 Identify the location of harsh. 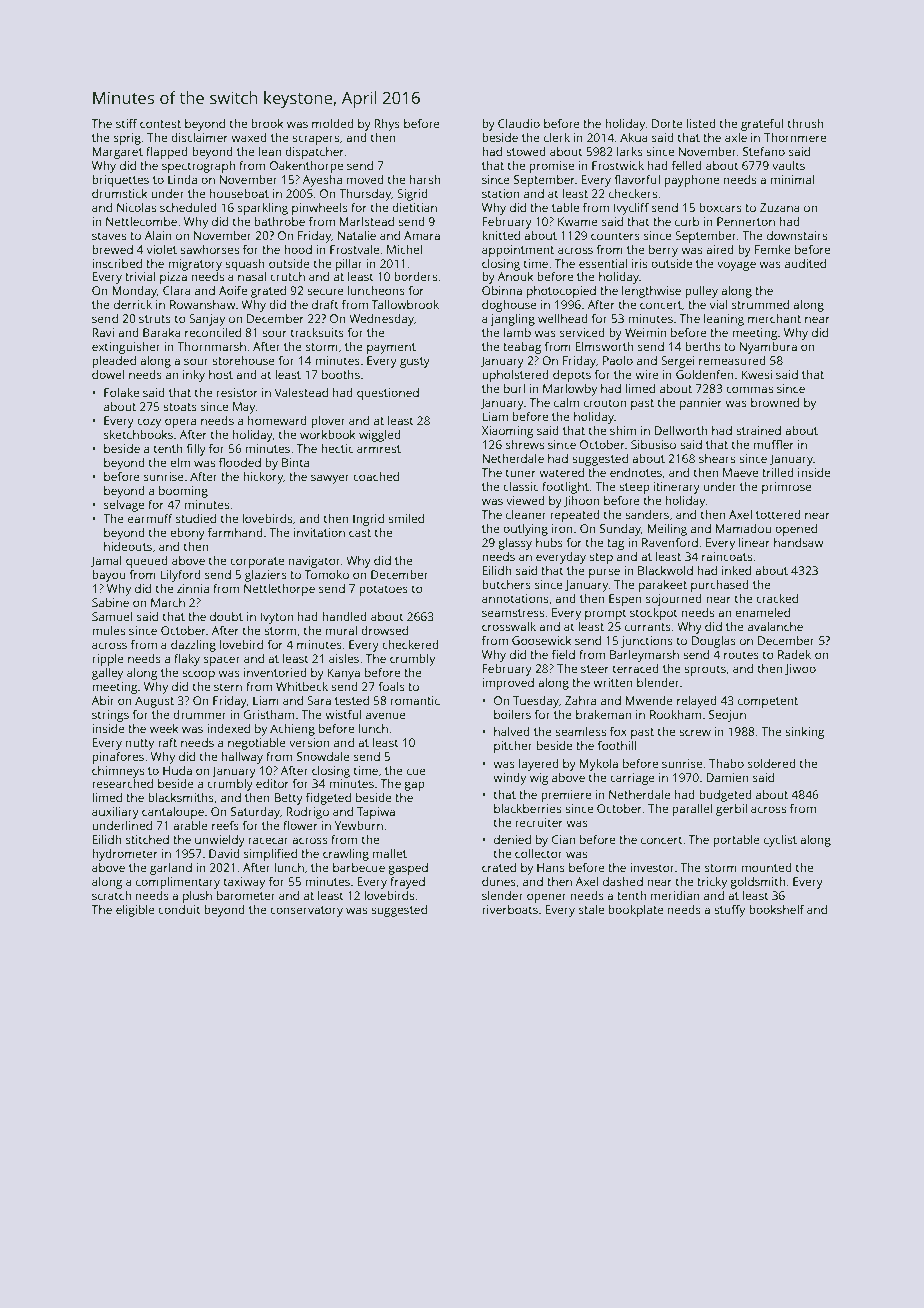
(425, 179).
